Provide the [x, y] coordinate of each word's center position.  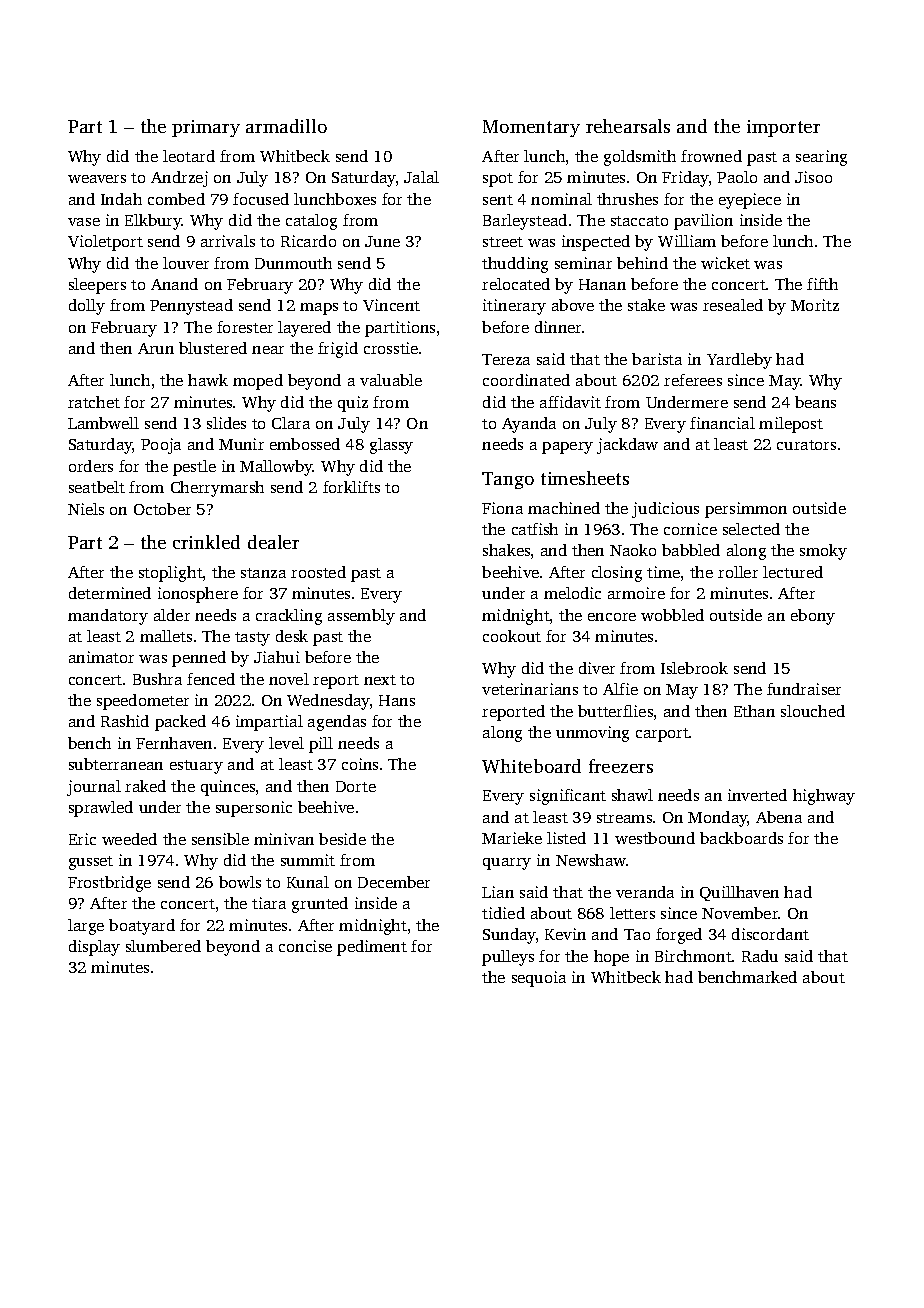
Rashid [125, 721]
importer [783, 128]
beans [815, 402]
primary [206, 128]
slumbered [163, 946]
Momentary [531, 128]
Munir [241, 444]
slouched [813, 711]
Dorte [356, 786]
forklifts [351, 487]
